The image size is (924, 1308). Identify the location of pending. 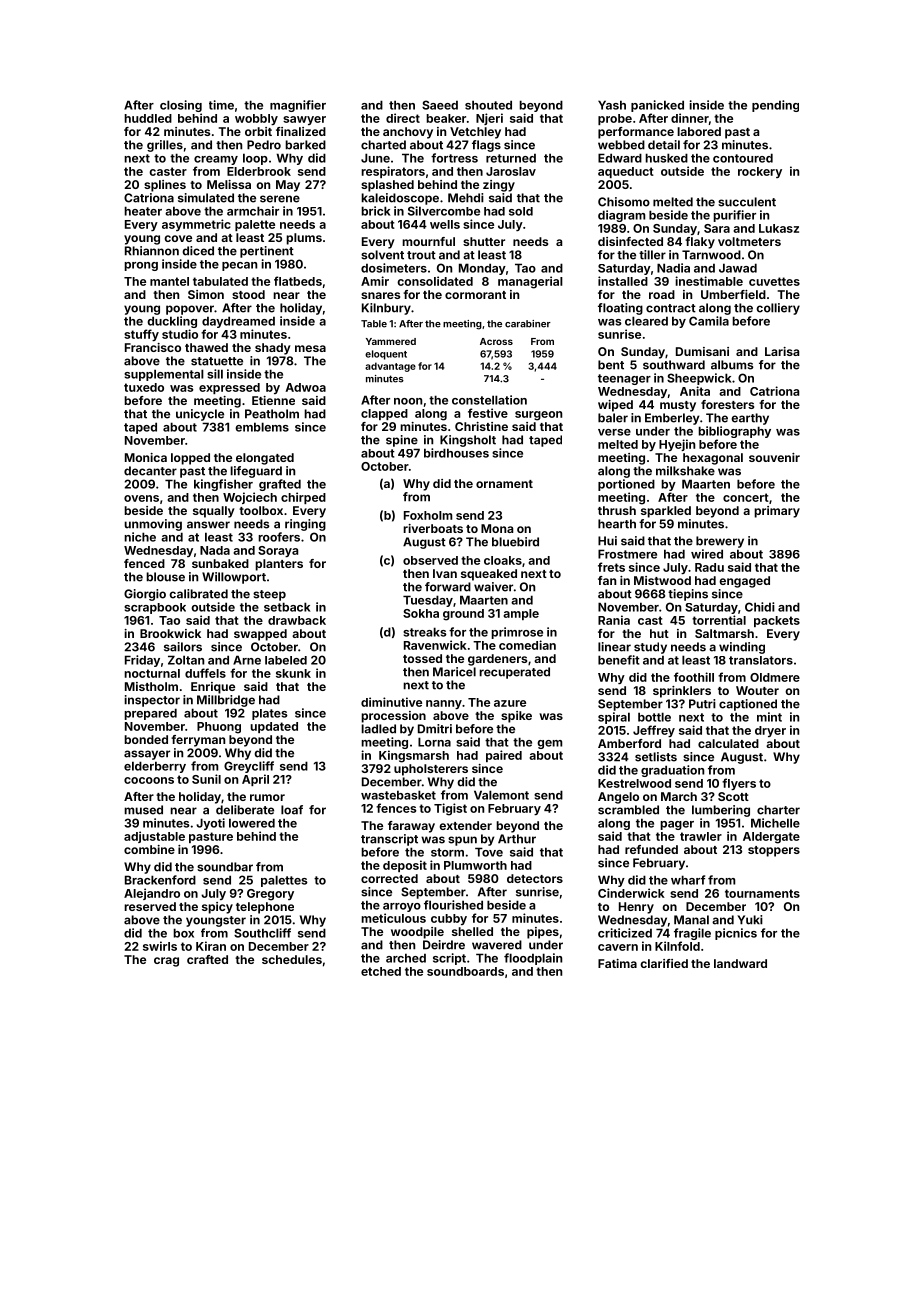
(775, 106).
